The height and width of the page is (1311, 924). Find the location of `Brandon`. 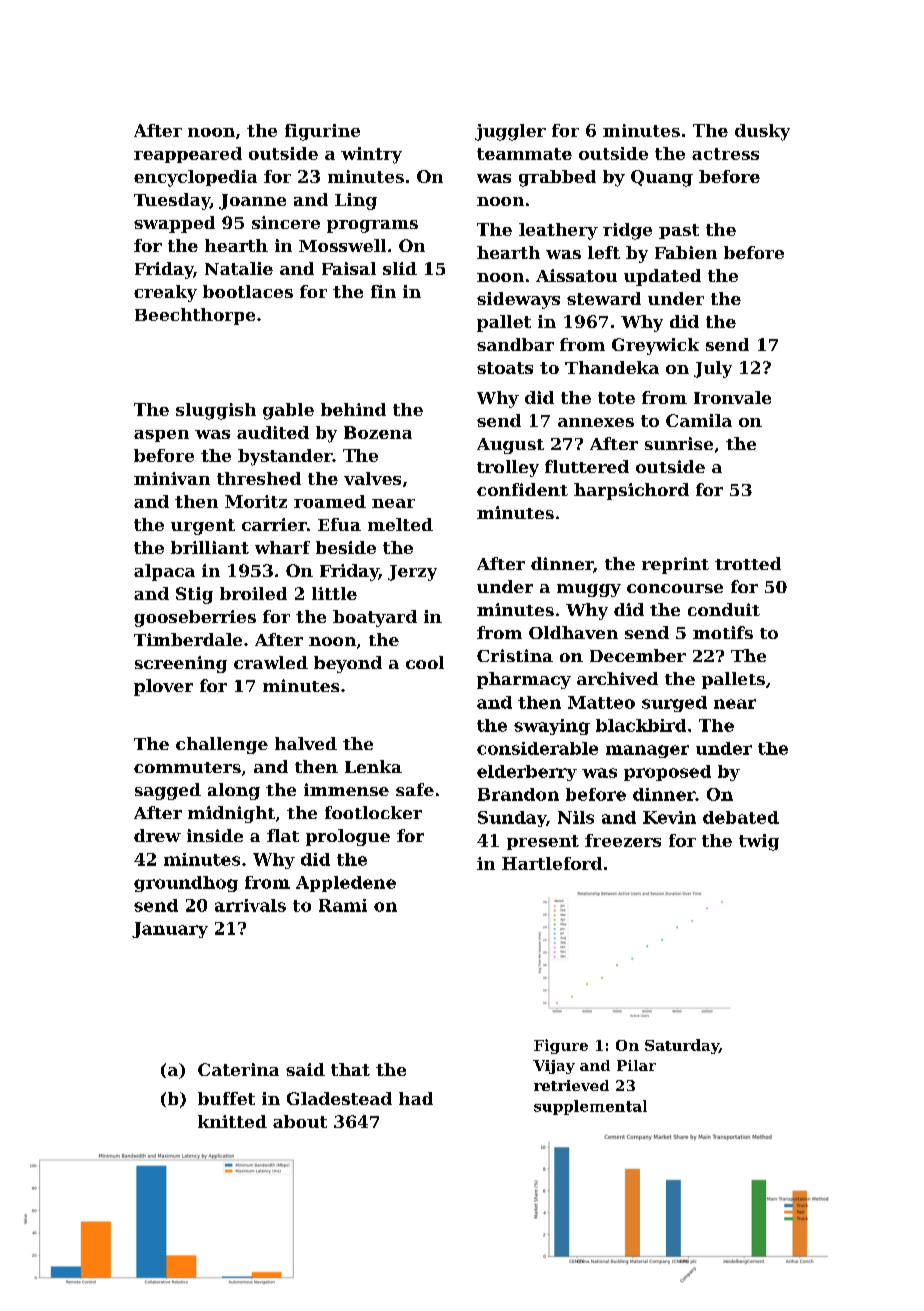

Brandon is located at coordinates (518, 794).
